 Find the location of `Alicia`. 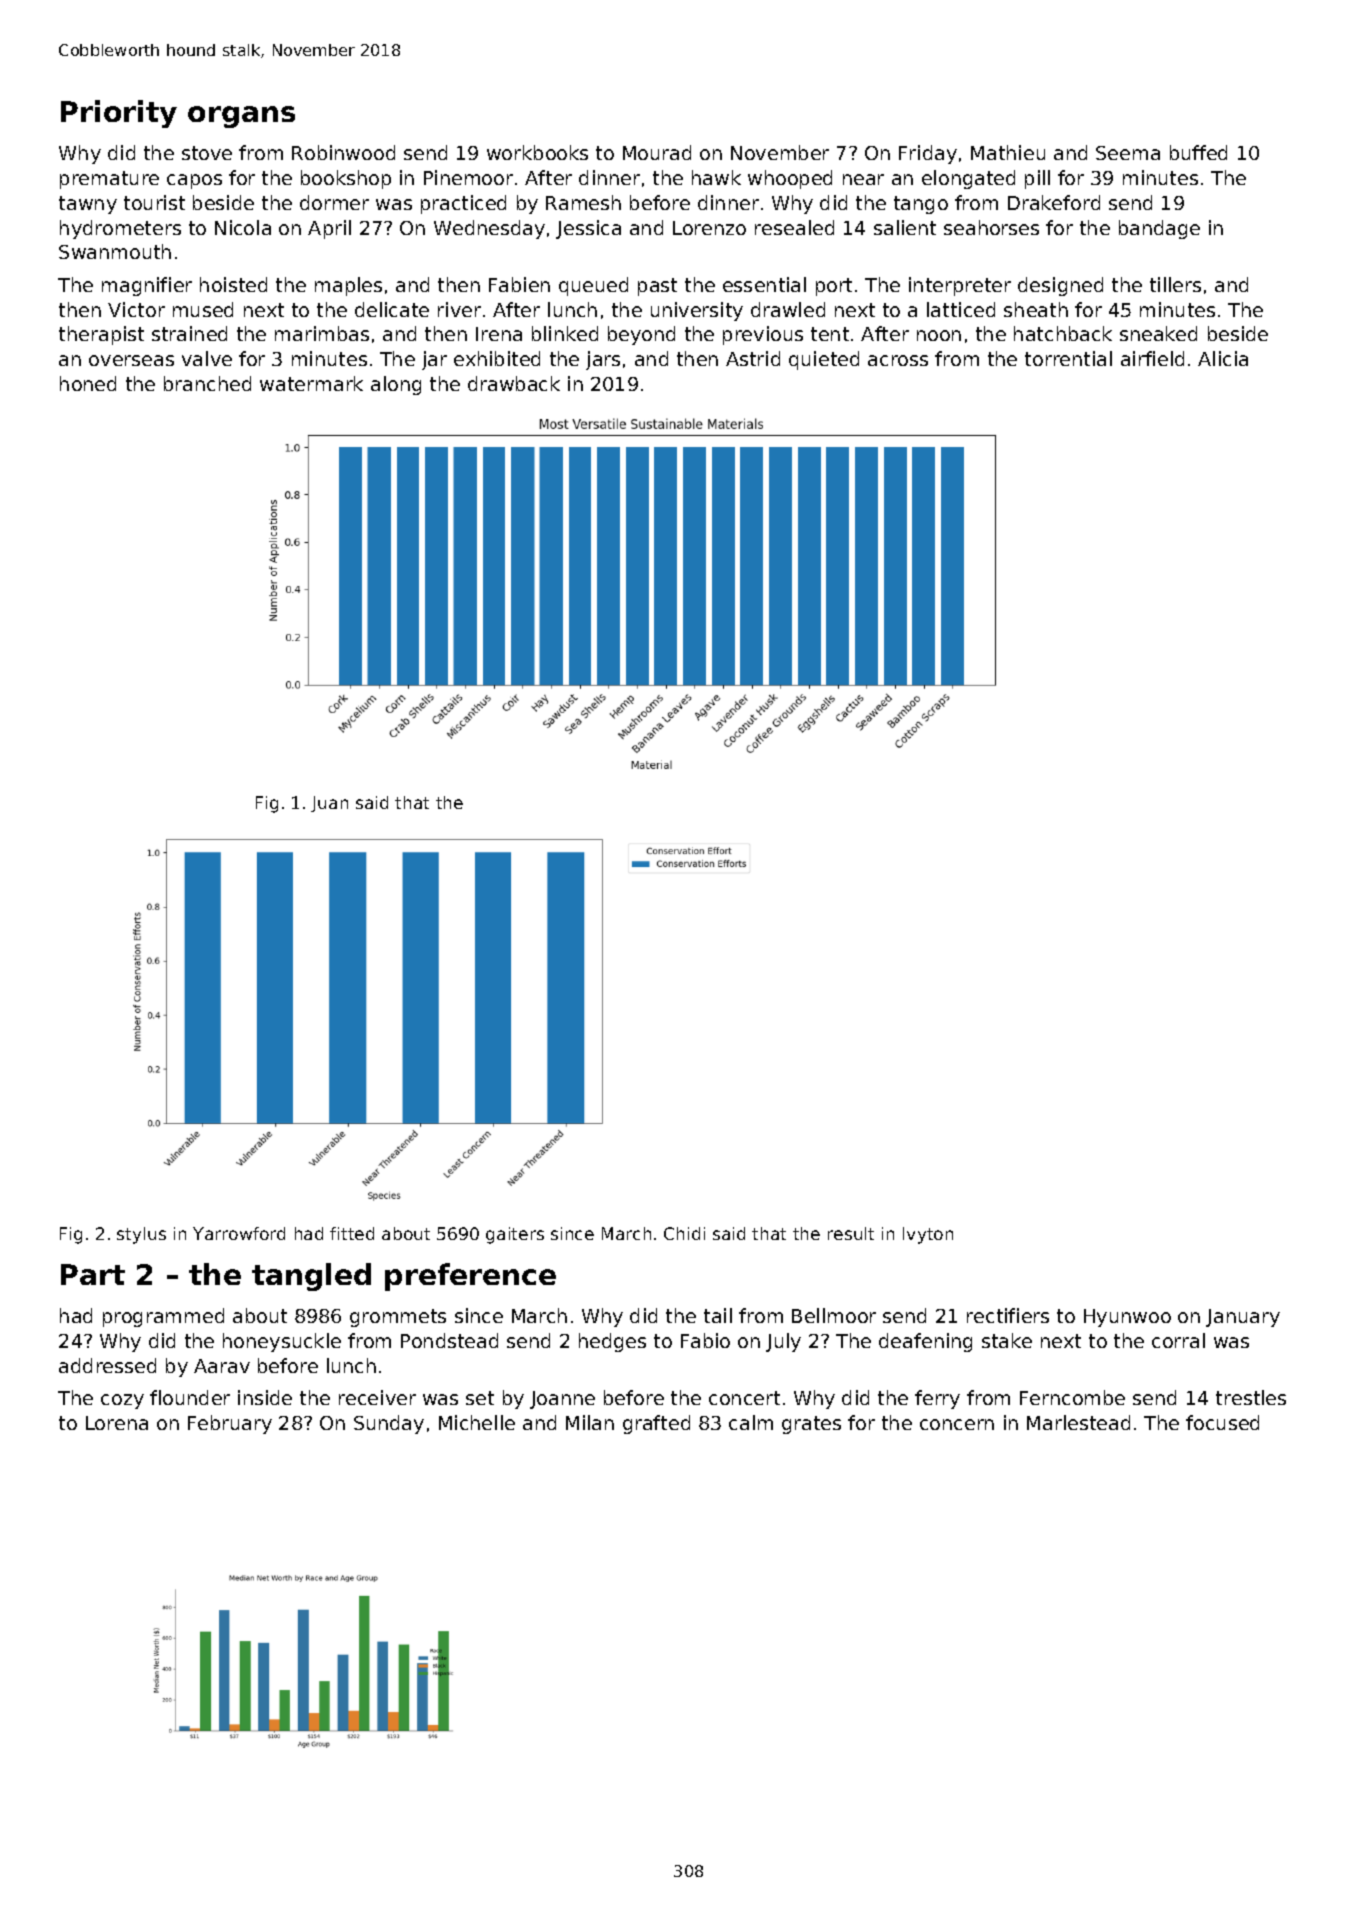

Alicia is located at coordinates (1223, 358).
